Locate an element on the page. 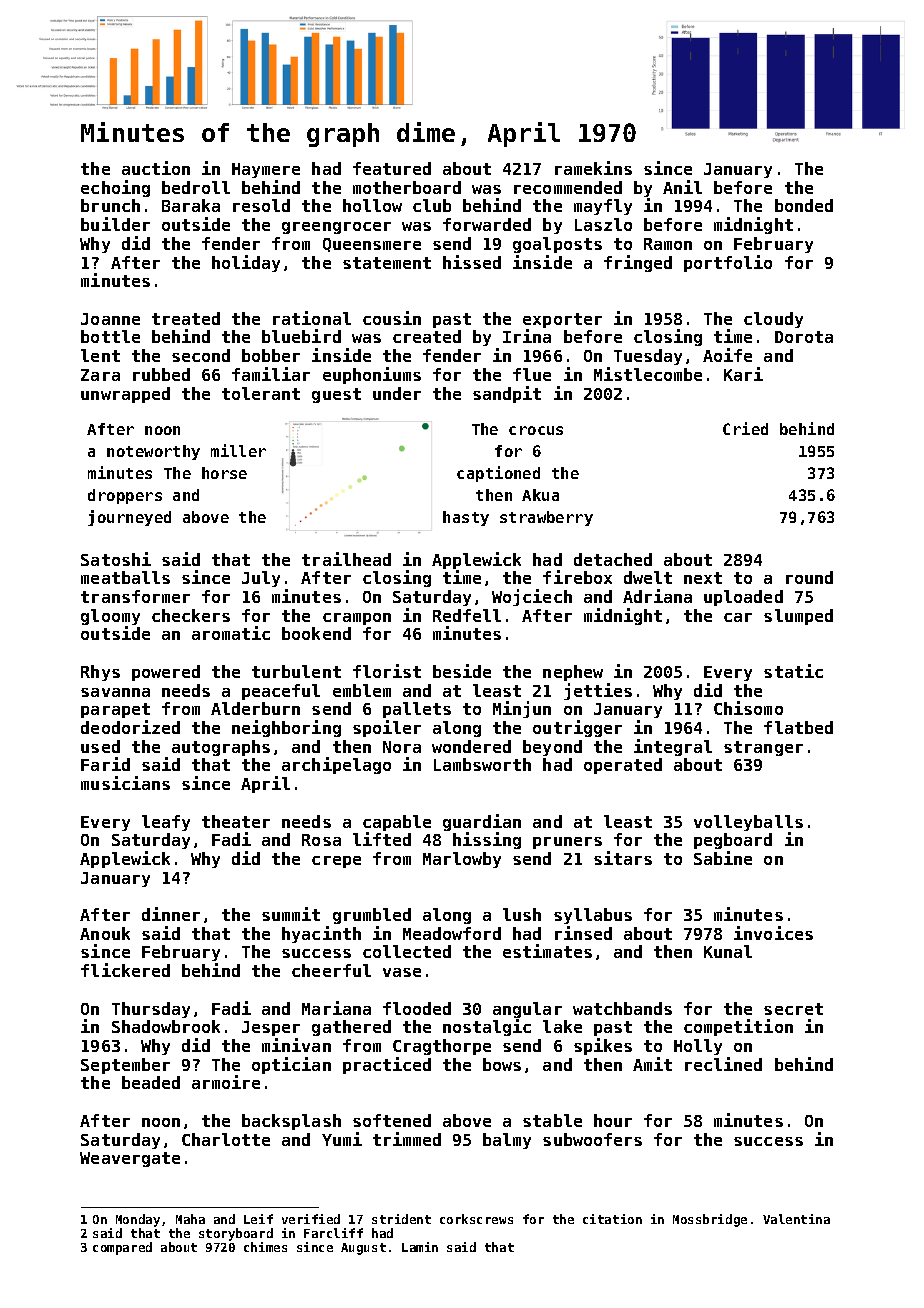  Wojciech is located at coordinates (532, 597).
